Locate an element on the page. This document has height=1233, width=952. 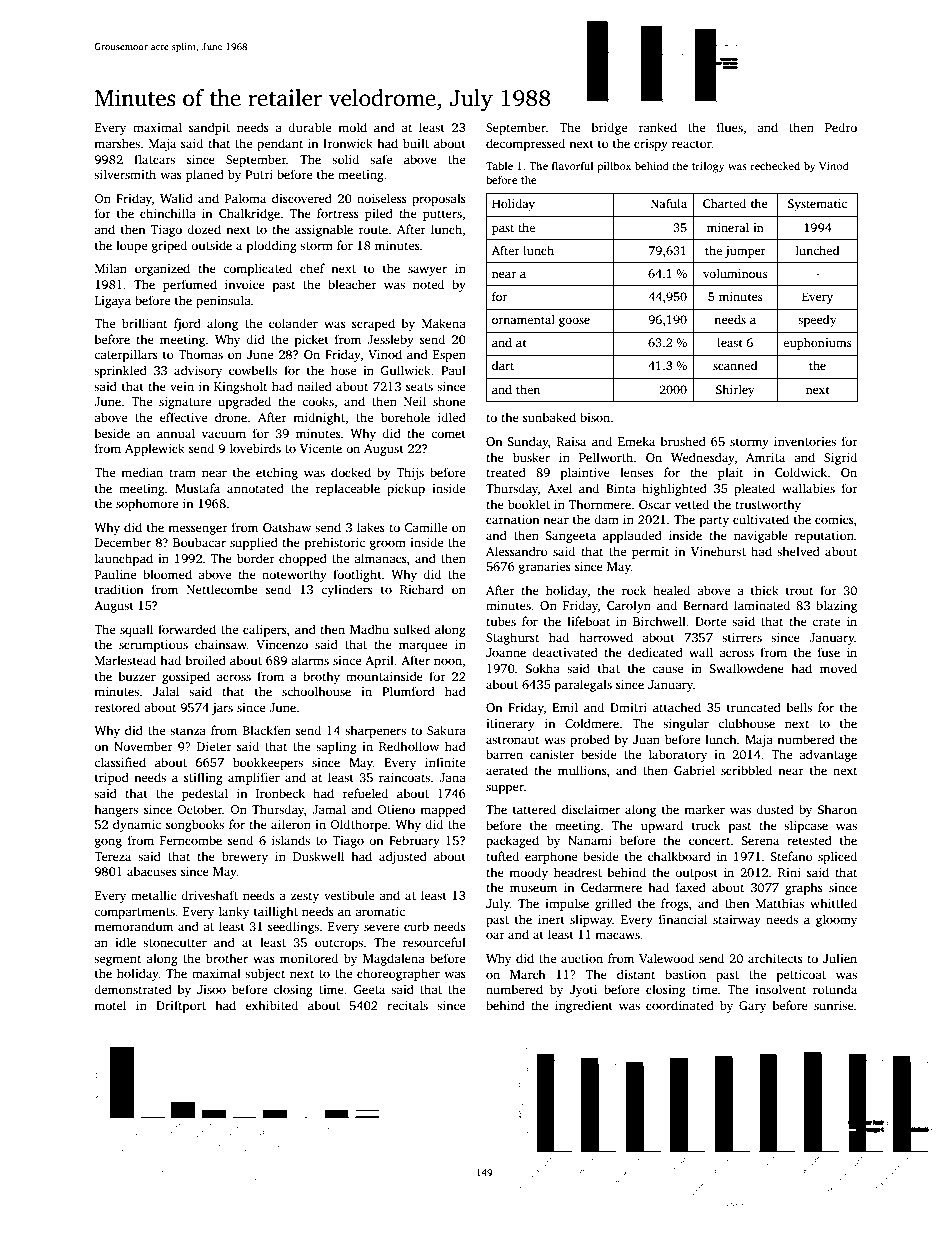
itinerary is located at coordinates (510, 725).
